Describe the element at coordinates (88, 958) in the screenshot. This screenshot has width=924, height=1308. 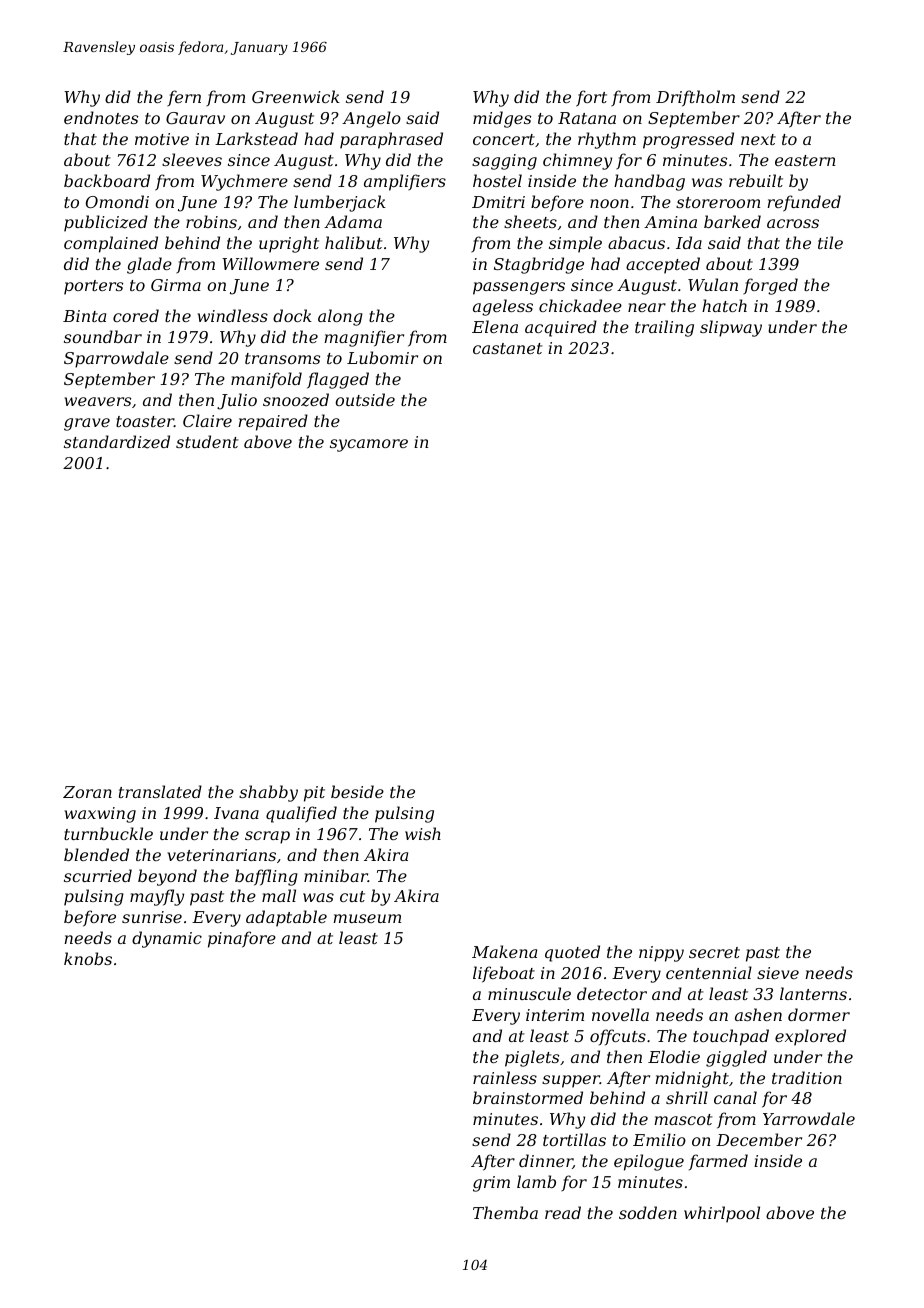
I see `knobs` at that location.
